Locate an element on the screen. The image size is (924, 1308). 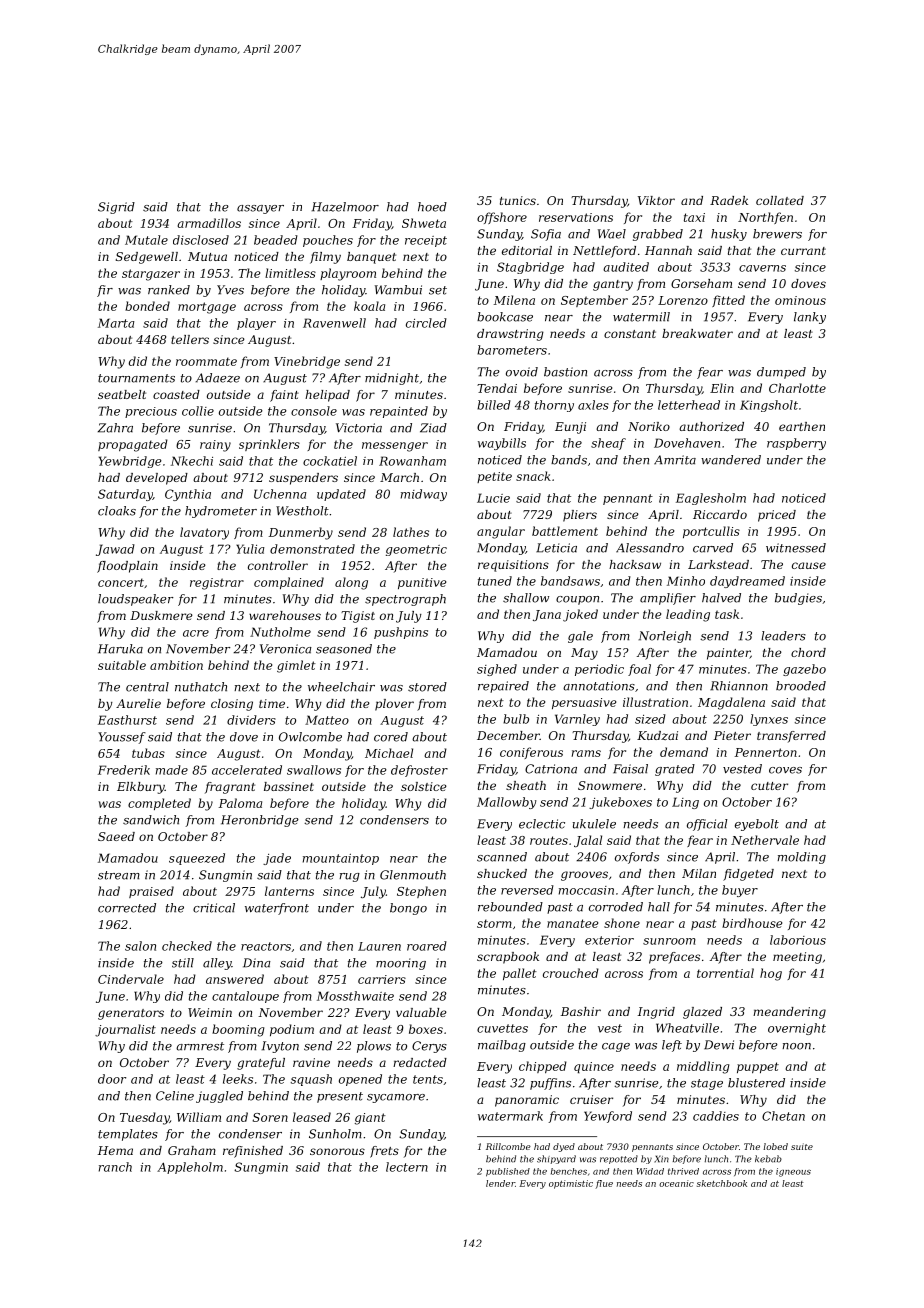
gimlet is located at coordinates (296, 666).
